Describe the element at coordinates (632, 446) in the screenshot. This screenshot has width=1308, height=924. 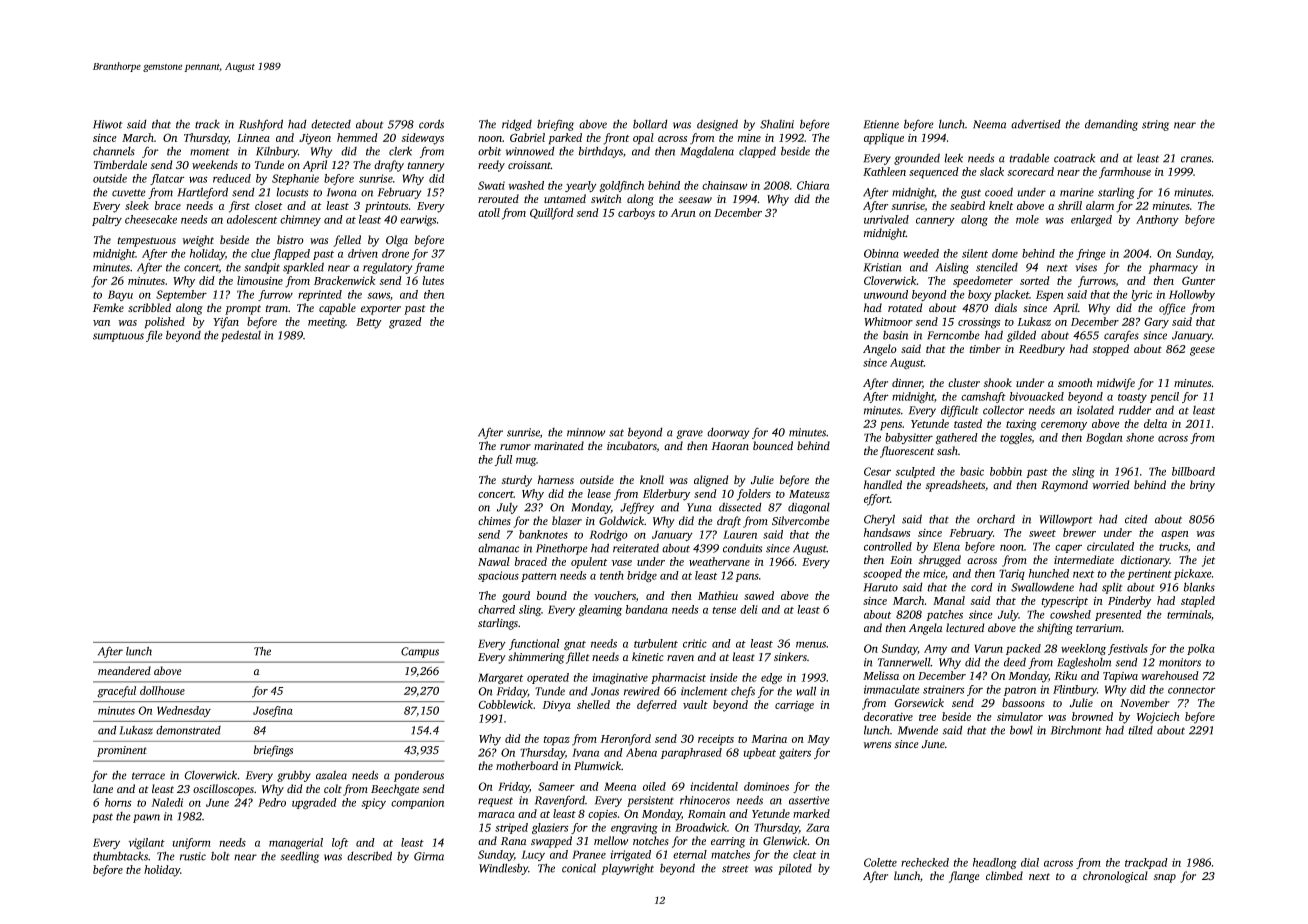
I see `incubators` at that location.
